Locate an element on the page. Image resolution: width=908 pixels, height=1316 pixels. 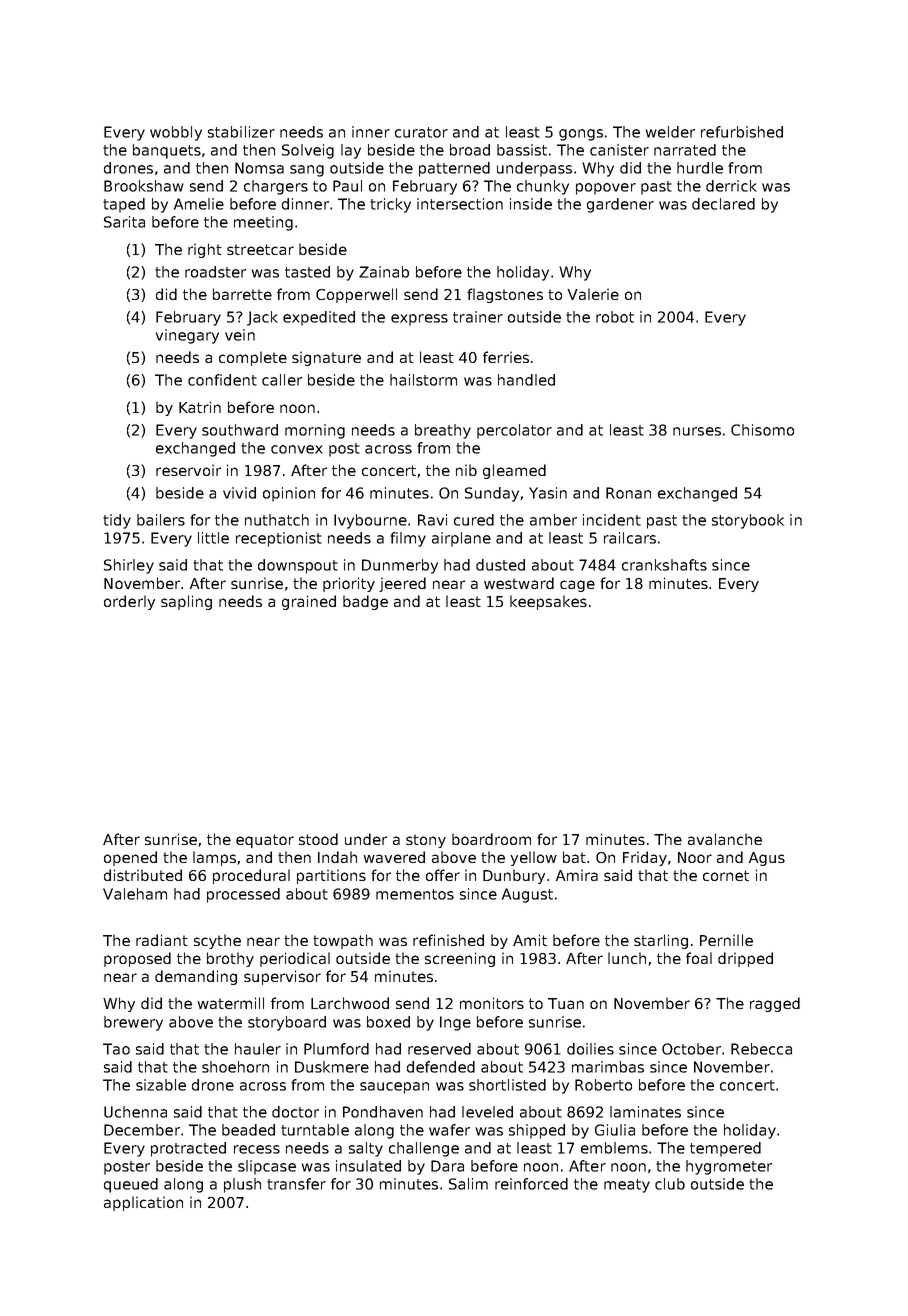
hygrometer is located at coordinates (729, 1167).
